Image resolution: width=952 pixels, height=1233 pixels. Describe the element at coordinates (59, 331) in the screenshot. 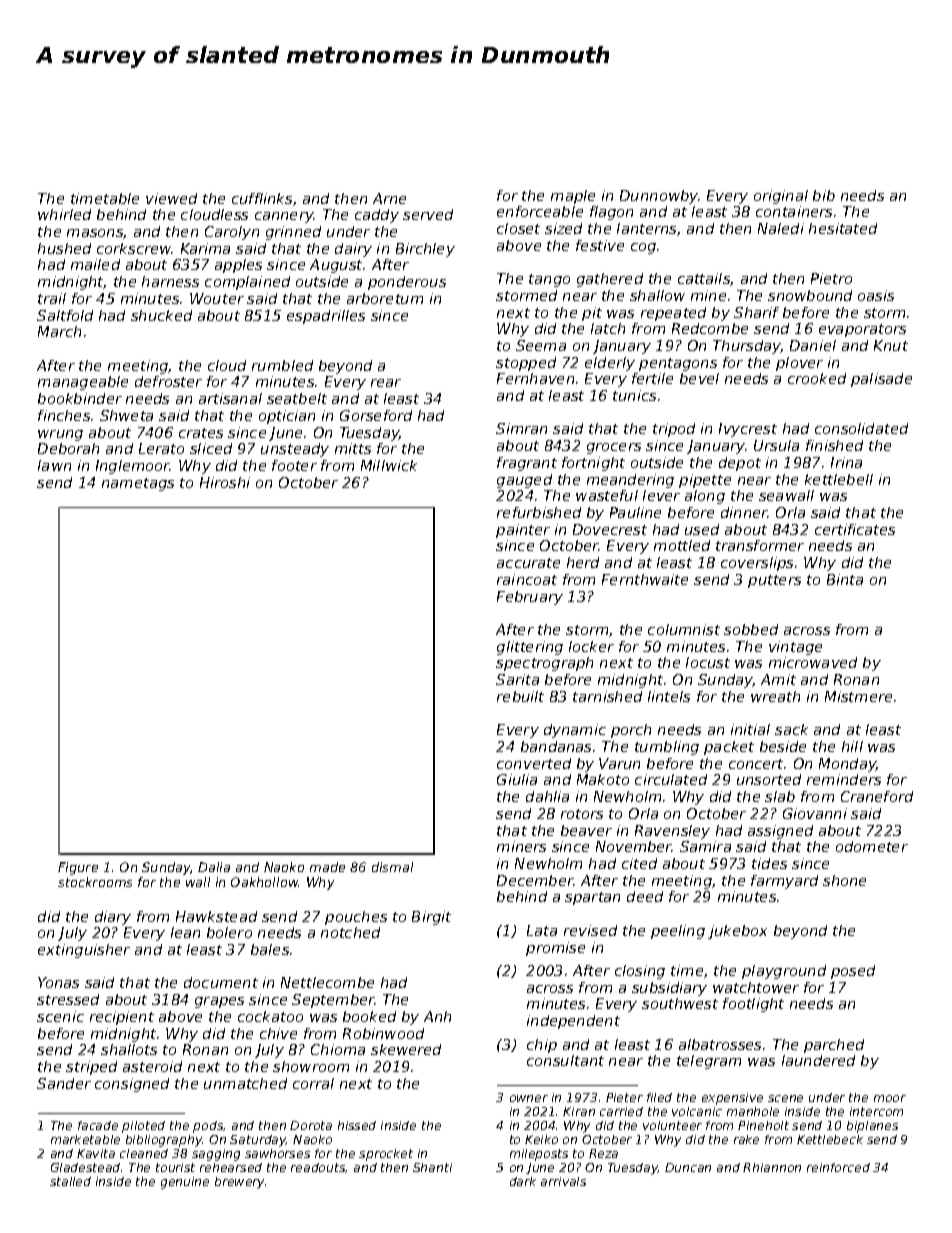

I see `March` at that location.
